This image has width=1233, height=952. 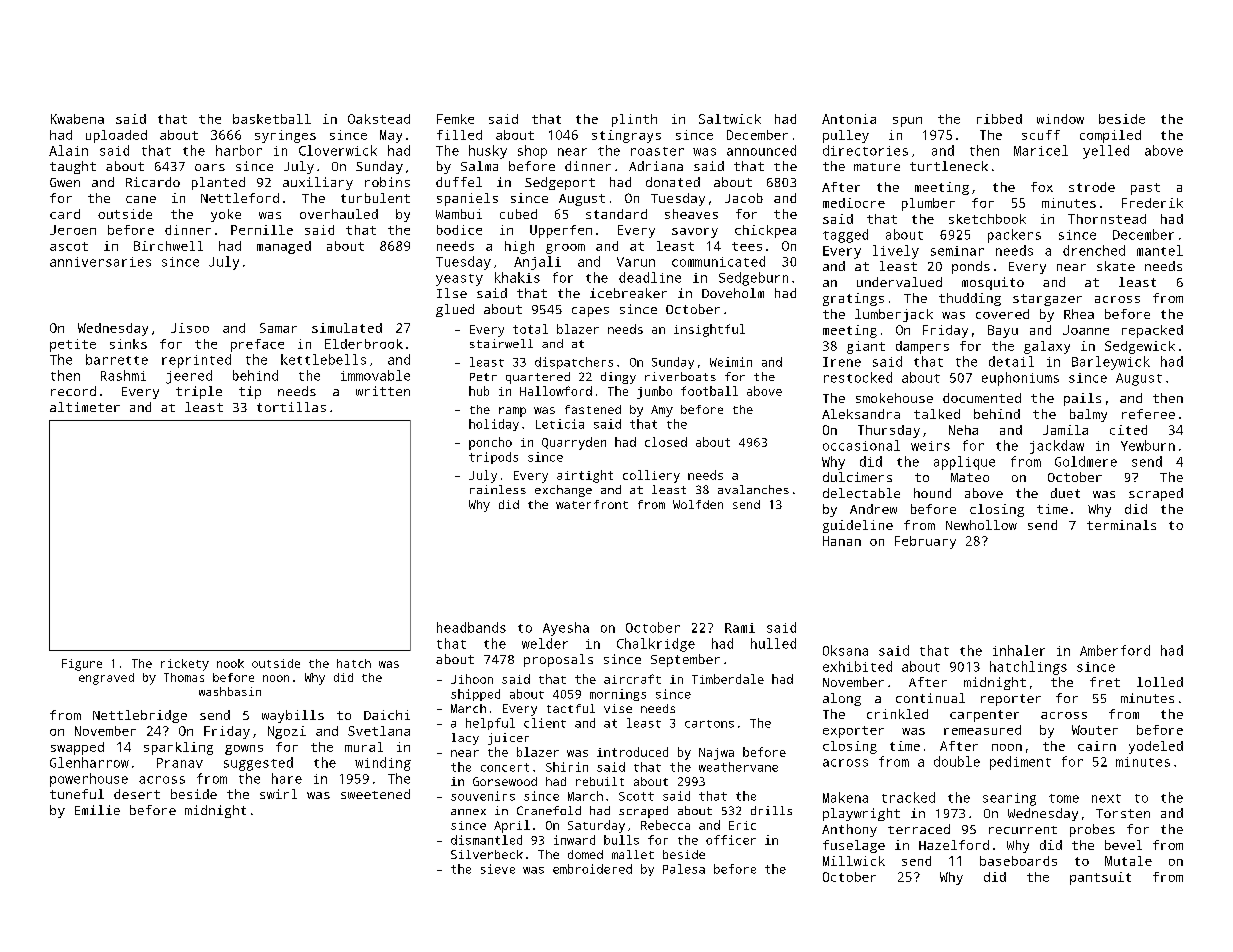 What do you see at coordinates (459, 135) in the image?
I see `filled` at bounding box center [459, 135].
